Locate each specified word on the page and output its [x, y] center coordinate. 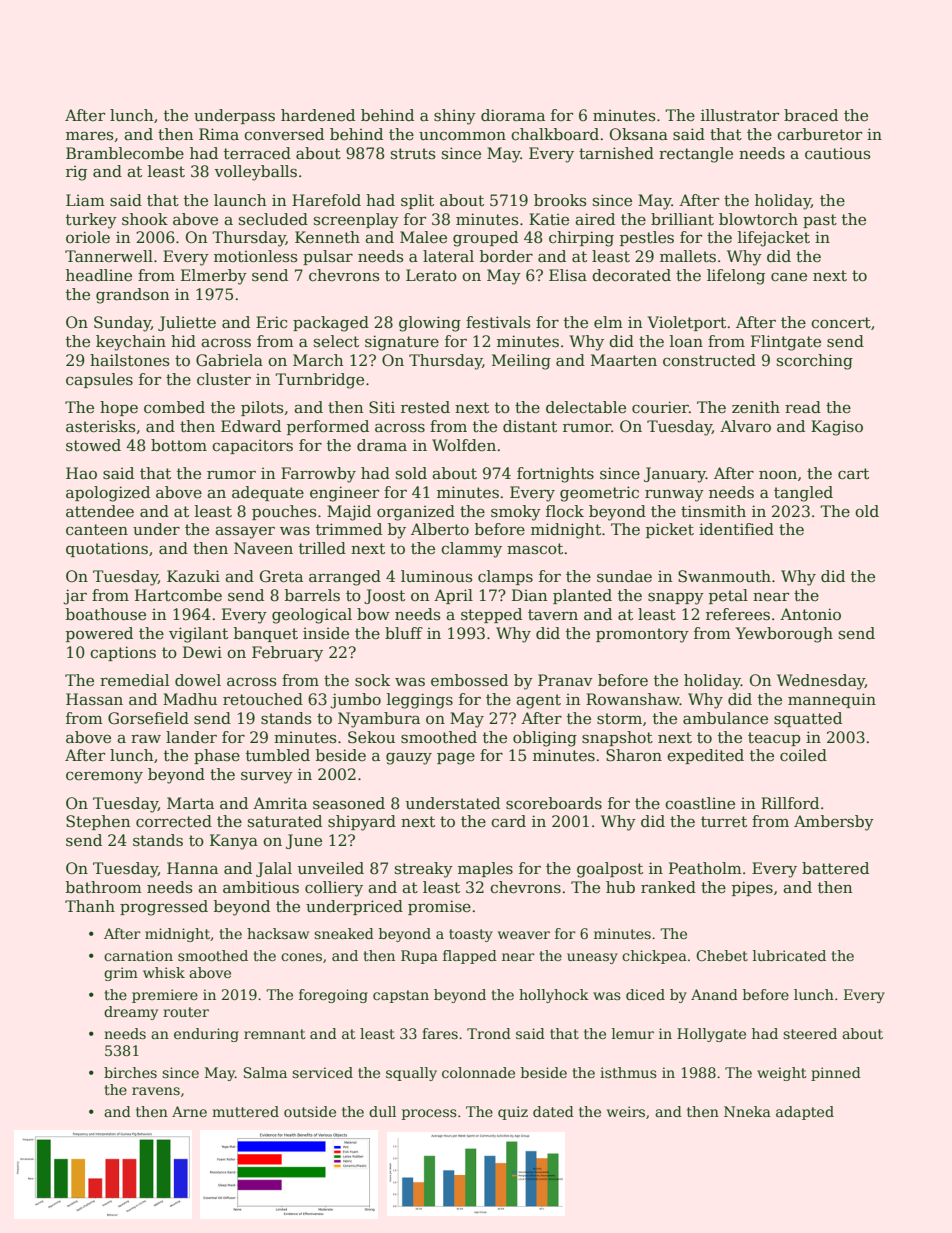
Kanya [234, 842]
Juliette [187, 323]
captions [123, 653]
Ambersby [834, 823]
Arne [189, 1111]
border [506, 256]
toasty [471, 935]
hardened [318, 115]
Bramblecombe [125, 153]
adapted [805, 1113]
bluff [404, 633]
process [429, 1114]
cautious [838, 153]
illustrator [740, 115]
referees [738, 614]
